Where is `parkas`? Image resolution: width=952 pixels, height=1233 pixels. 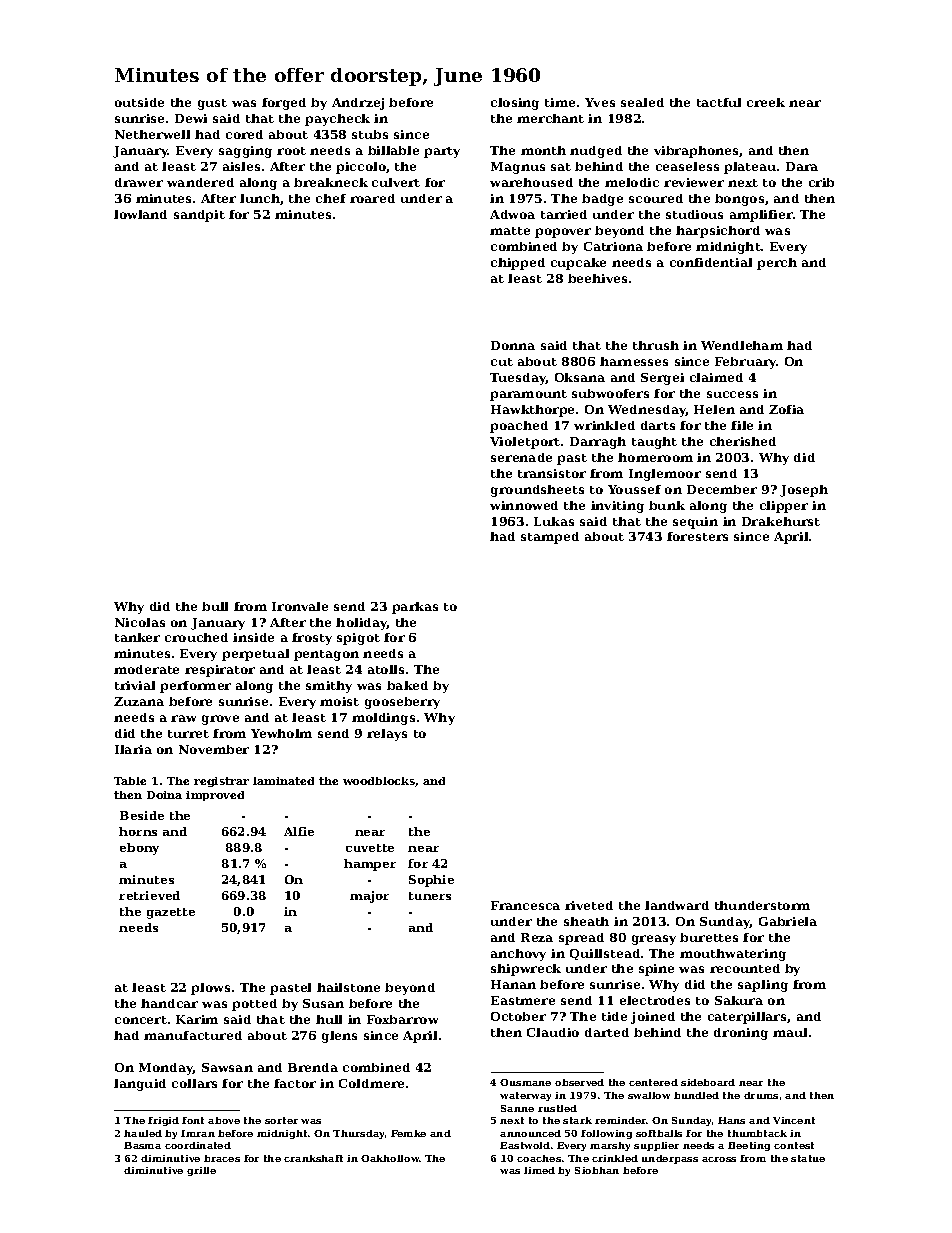 parkas is located at coordinates (415, 608).
